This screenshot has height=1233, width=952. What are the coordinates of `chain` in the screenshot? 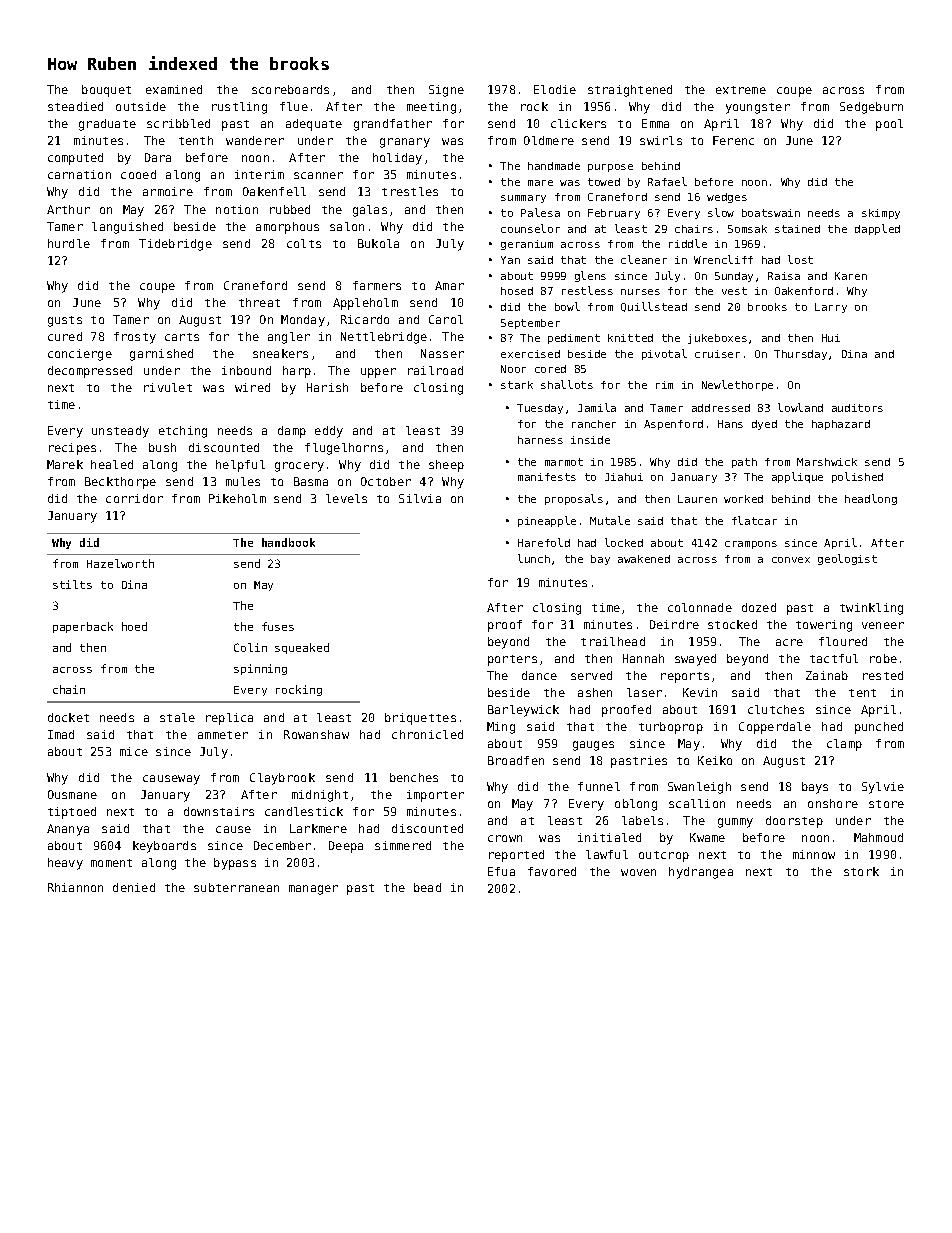 It's located at (69, 689).
